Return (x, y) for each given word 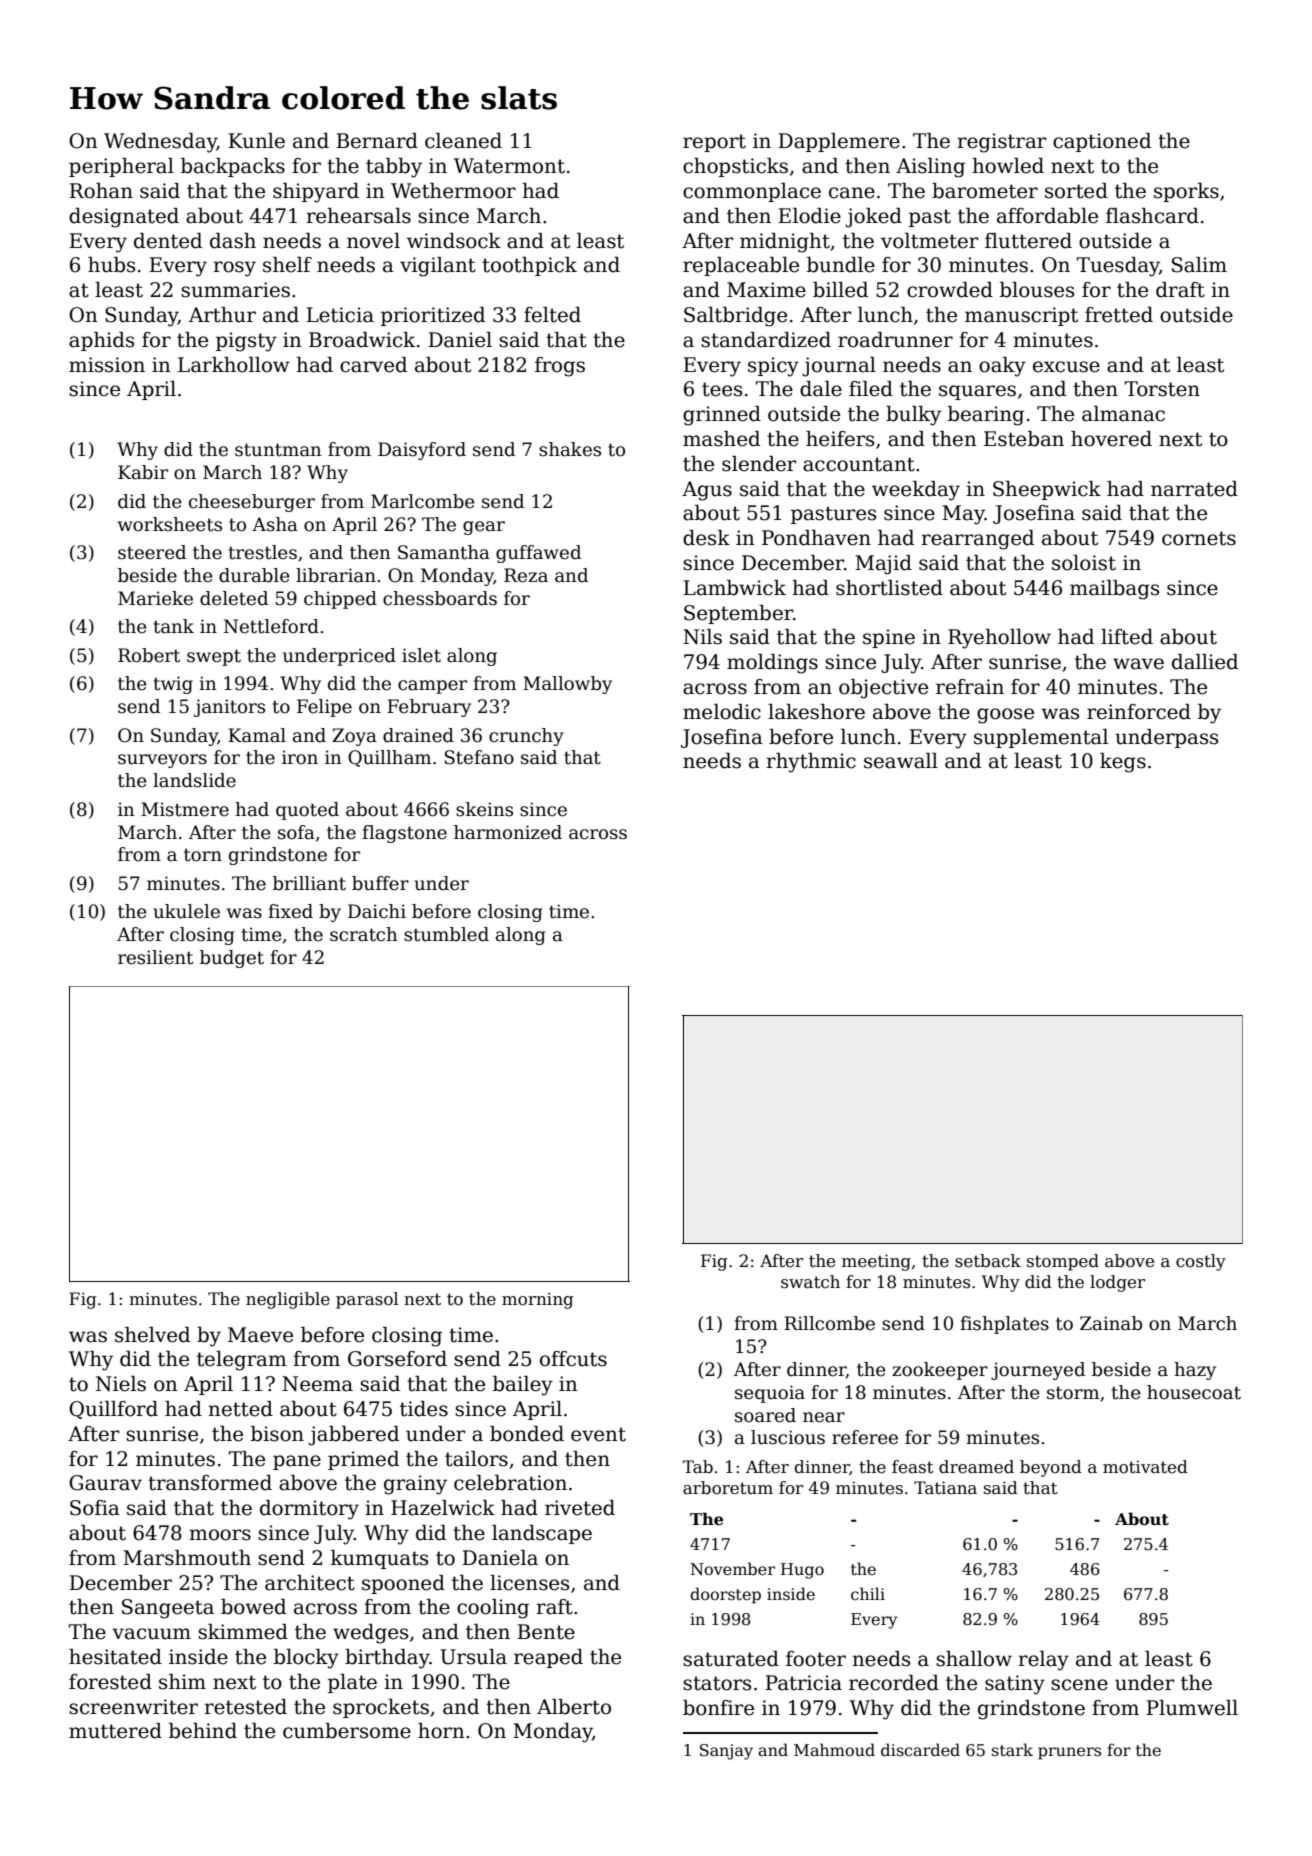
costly (1201, 1262)
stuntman (278, 450)
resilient (155, 957)
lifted (1127, 637)
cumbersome (347, 1731)
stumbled (446, 934)
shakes (570, 449)
